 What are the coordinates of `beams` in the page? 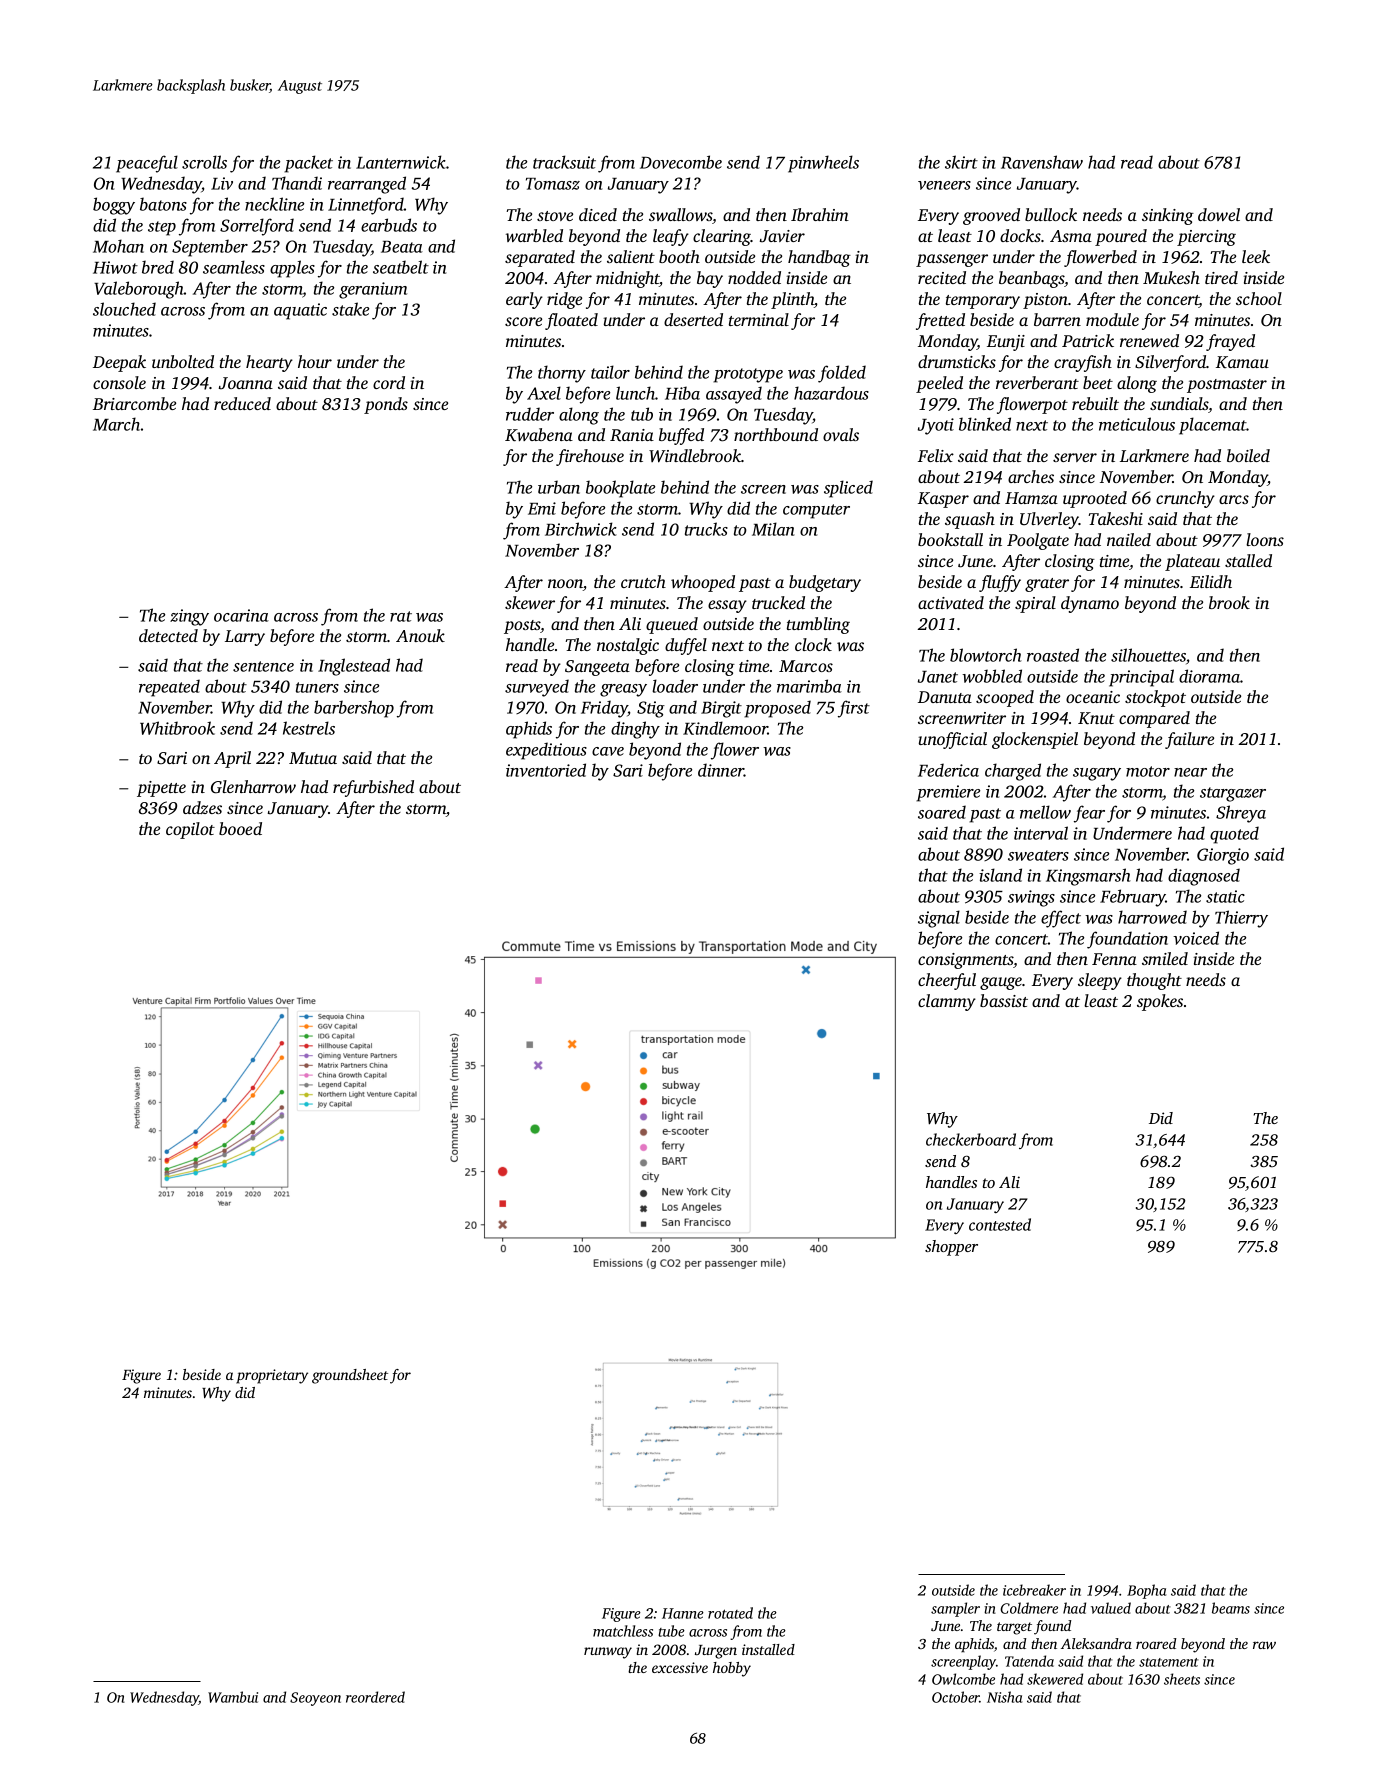 It's located at (1231, 1608).
